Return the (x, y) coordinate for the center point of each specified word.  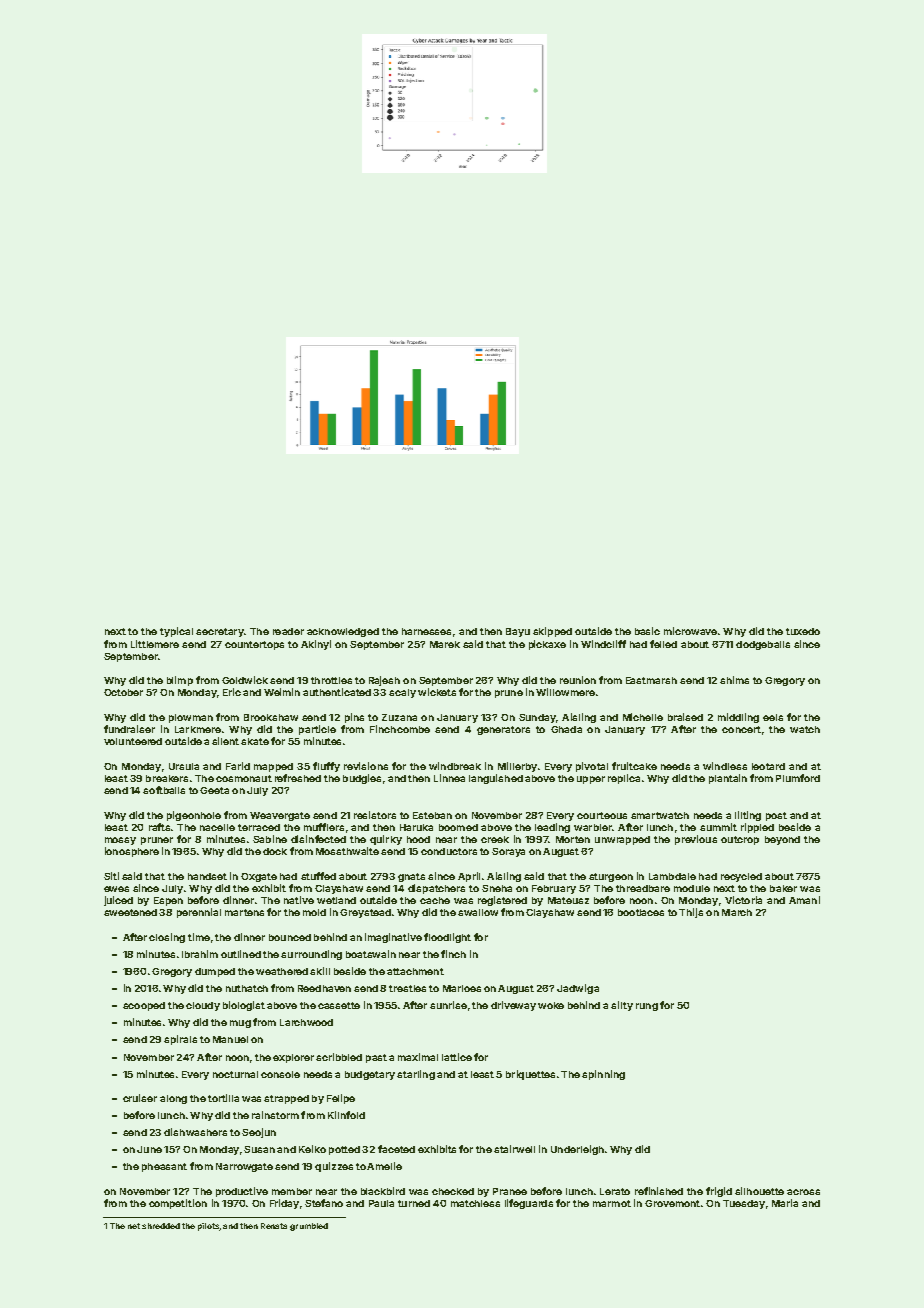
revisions (366, 766)
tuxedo (803, 631)
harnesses (426, 631)
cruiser (140, 1098)
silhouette (759, 1191)
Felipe (341, 1099)
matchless (475, 1203)
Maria (785, 1203)
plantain (728, 779)
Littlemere (155, 644)
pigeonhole (194, 816)
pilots (208, 1227)
